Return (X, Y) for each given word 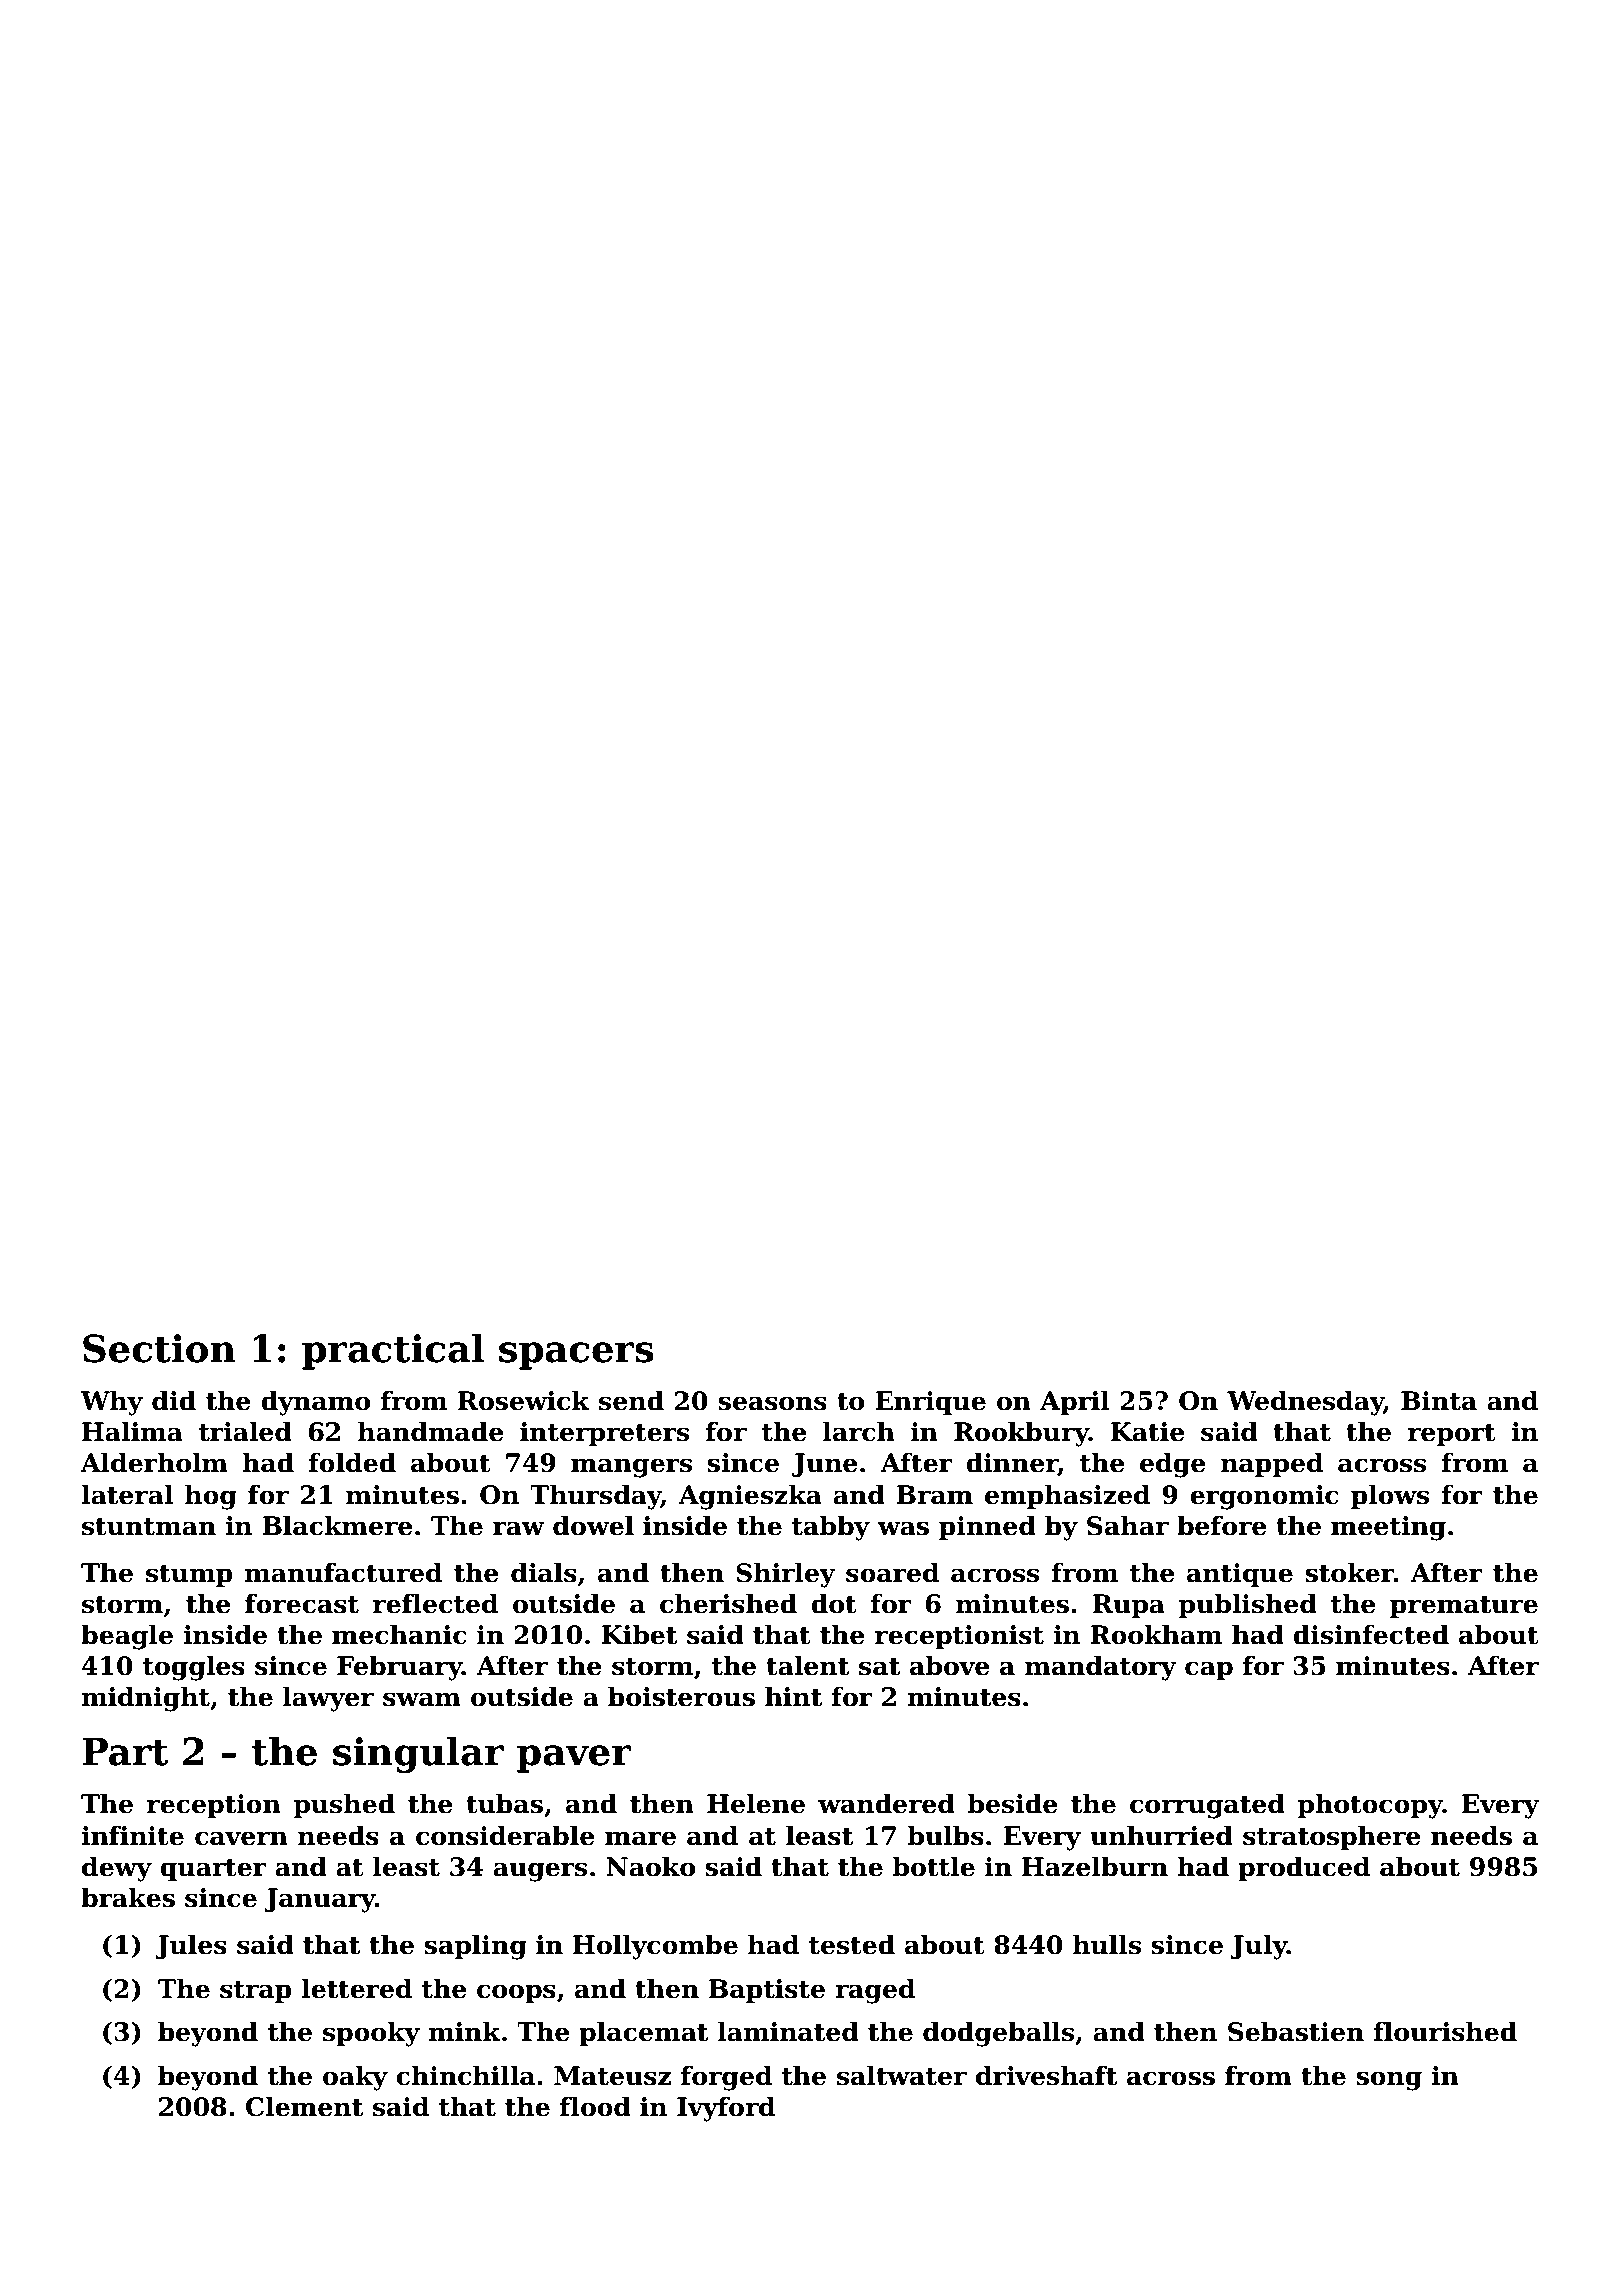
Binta (1439, 1401)
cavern (241, 1838)
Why (111, 1403)
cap (1209, 1670)
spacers (576, 1356)
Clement (304, 2106)
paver (574, 1759)
